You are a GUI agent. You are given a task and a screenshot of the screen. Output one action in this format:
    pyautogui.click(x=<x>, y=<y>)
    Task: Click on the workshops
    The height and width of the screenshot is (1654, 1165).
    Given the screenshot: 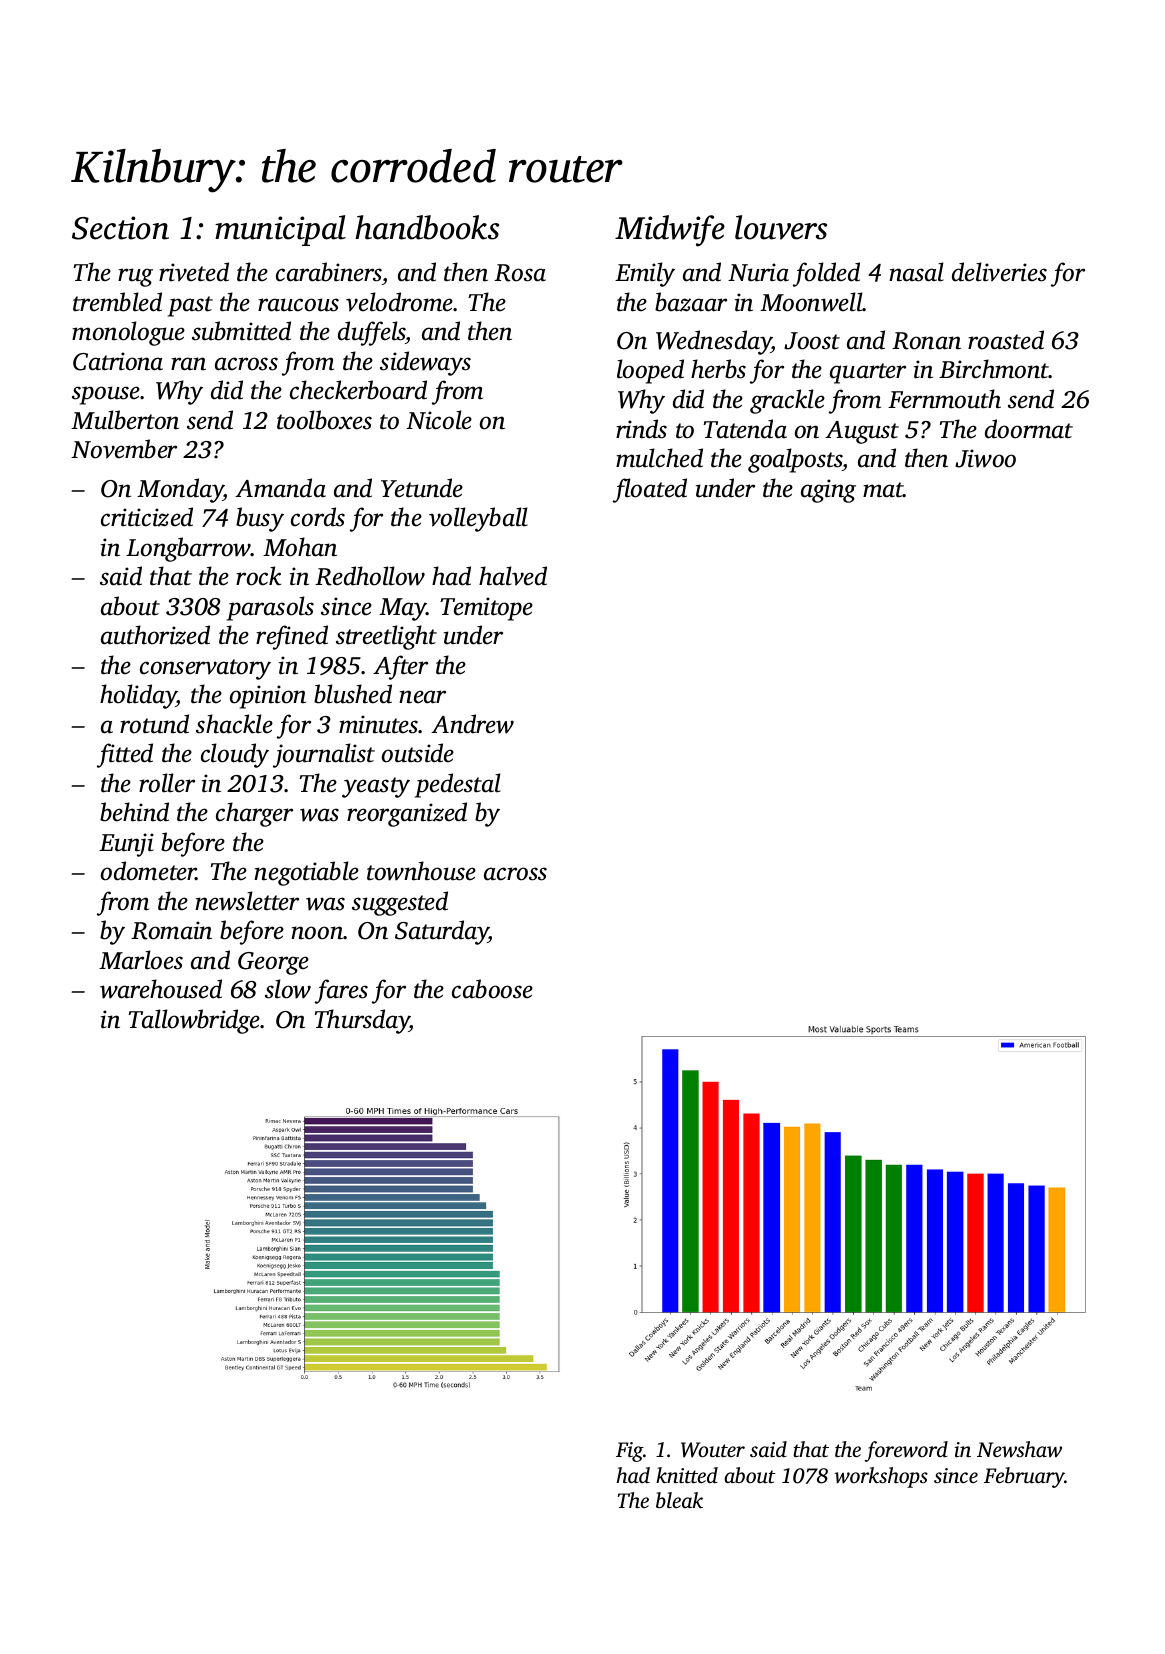 What is the action you would take?
    pyautogui.click(x=881, y=1477)
